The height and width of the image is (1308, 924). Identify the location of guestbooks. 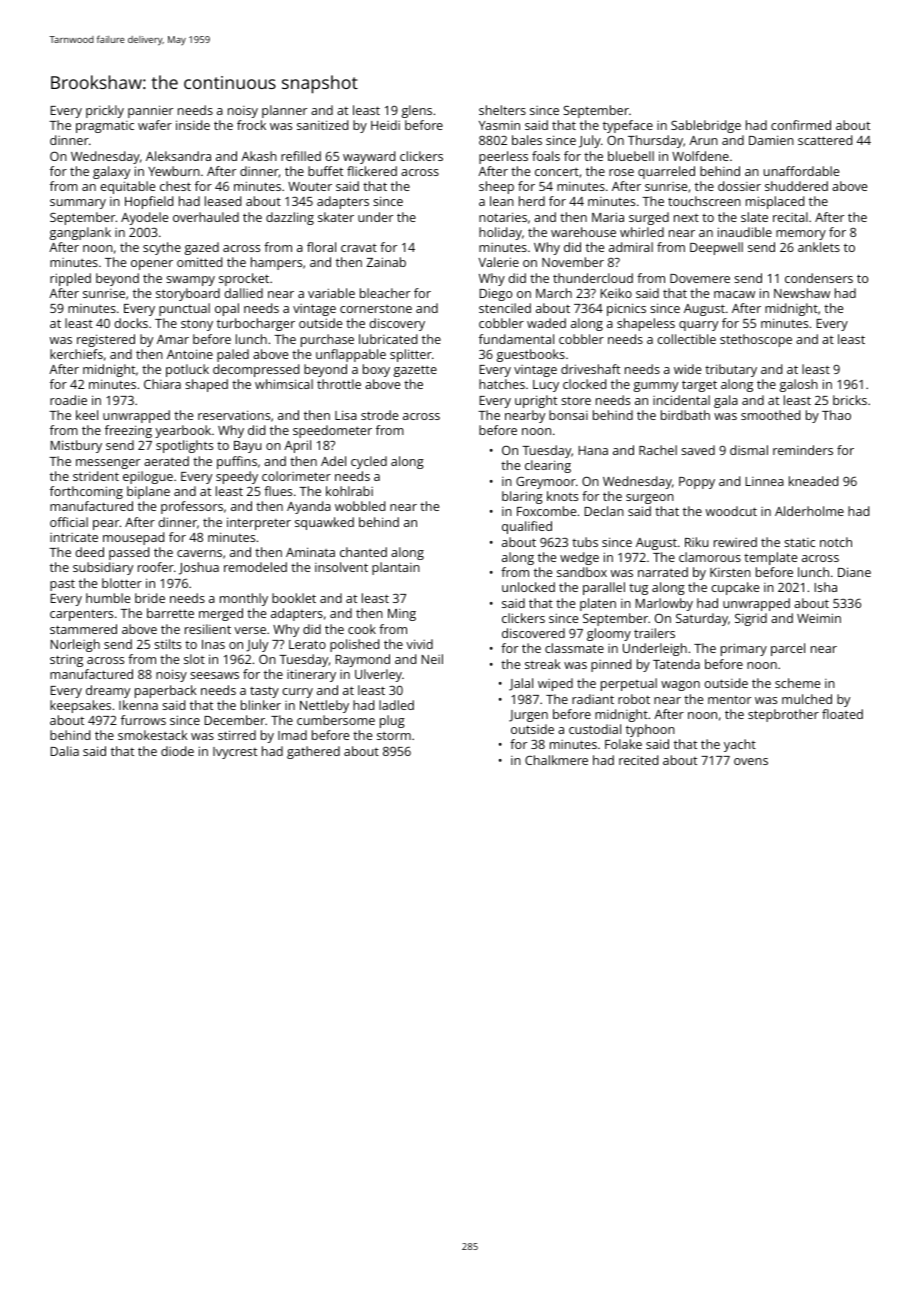
(531, 355).
